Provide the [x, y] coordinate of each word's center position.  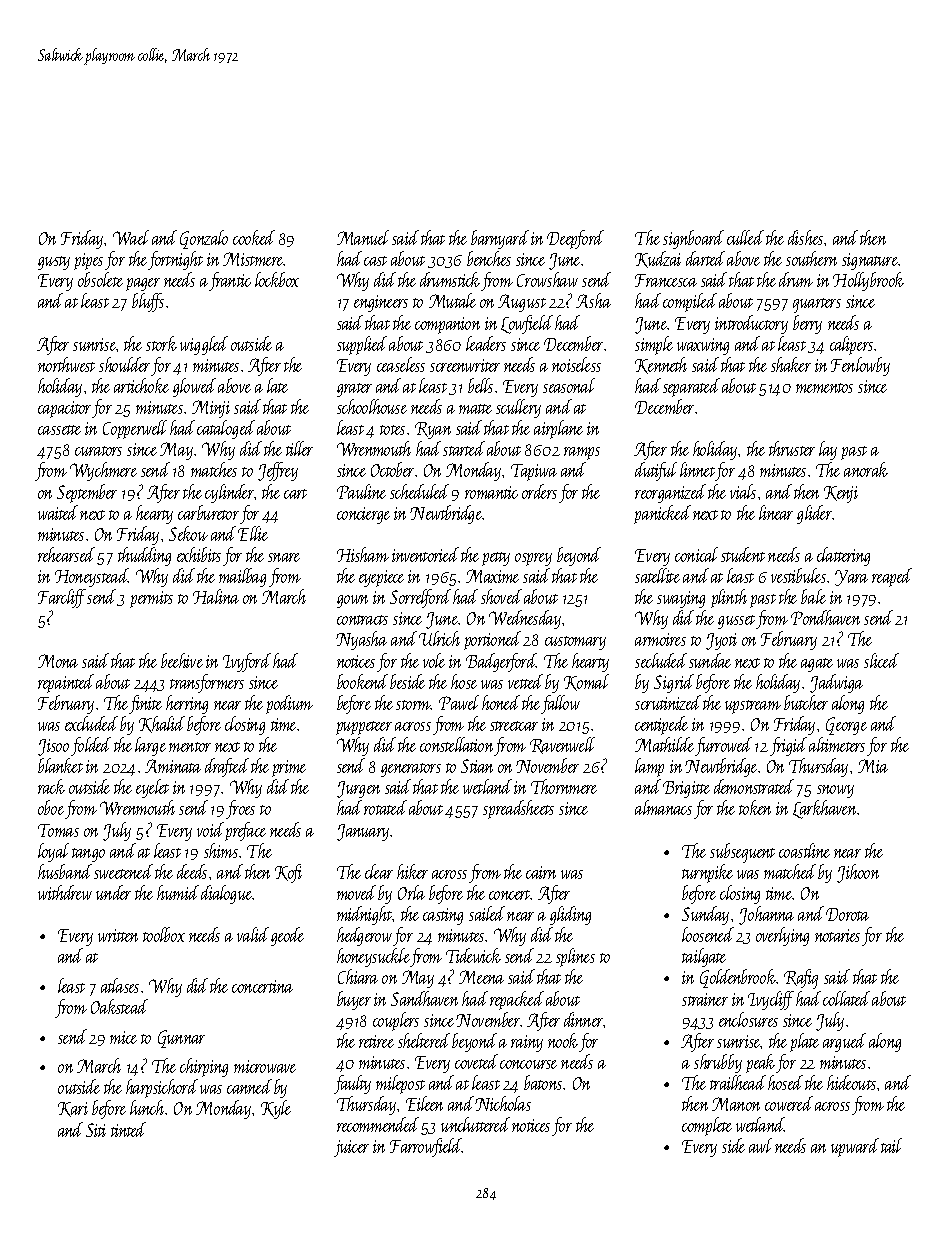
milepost [400, 1084]
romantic [491, 492]
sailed [487, 913]
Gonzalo [204, 239]
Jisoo [53, 747]
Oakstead [119, 1006]
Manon [736, 1104]
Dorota [847, 914]
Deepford [575, 239]
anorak [866, 469]
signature [870, 261]
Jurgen [358, 789]
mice [123, 1037]
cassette [59, 430]
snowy [835, 791]
